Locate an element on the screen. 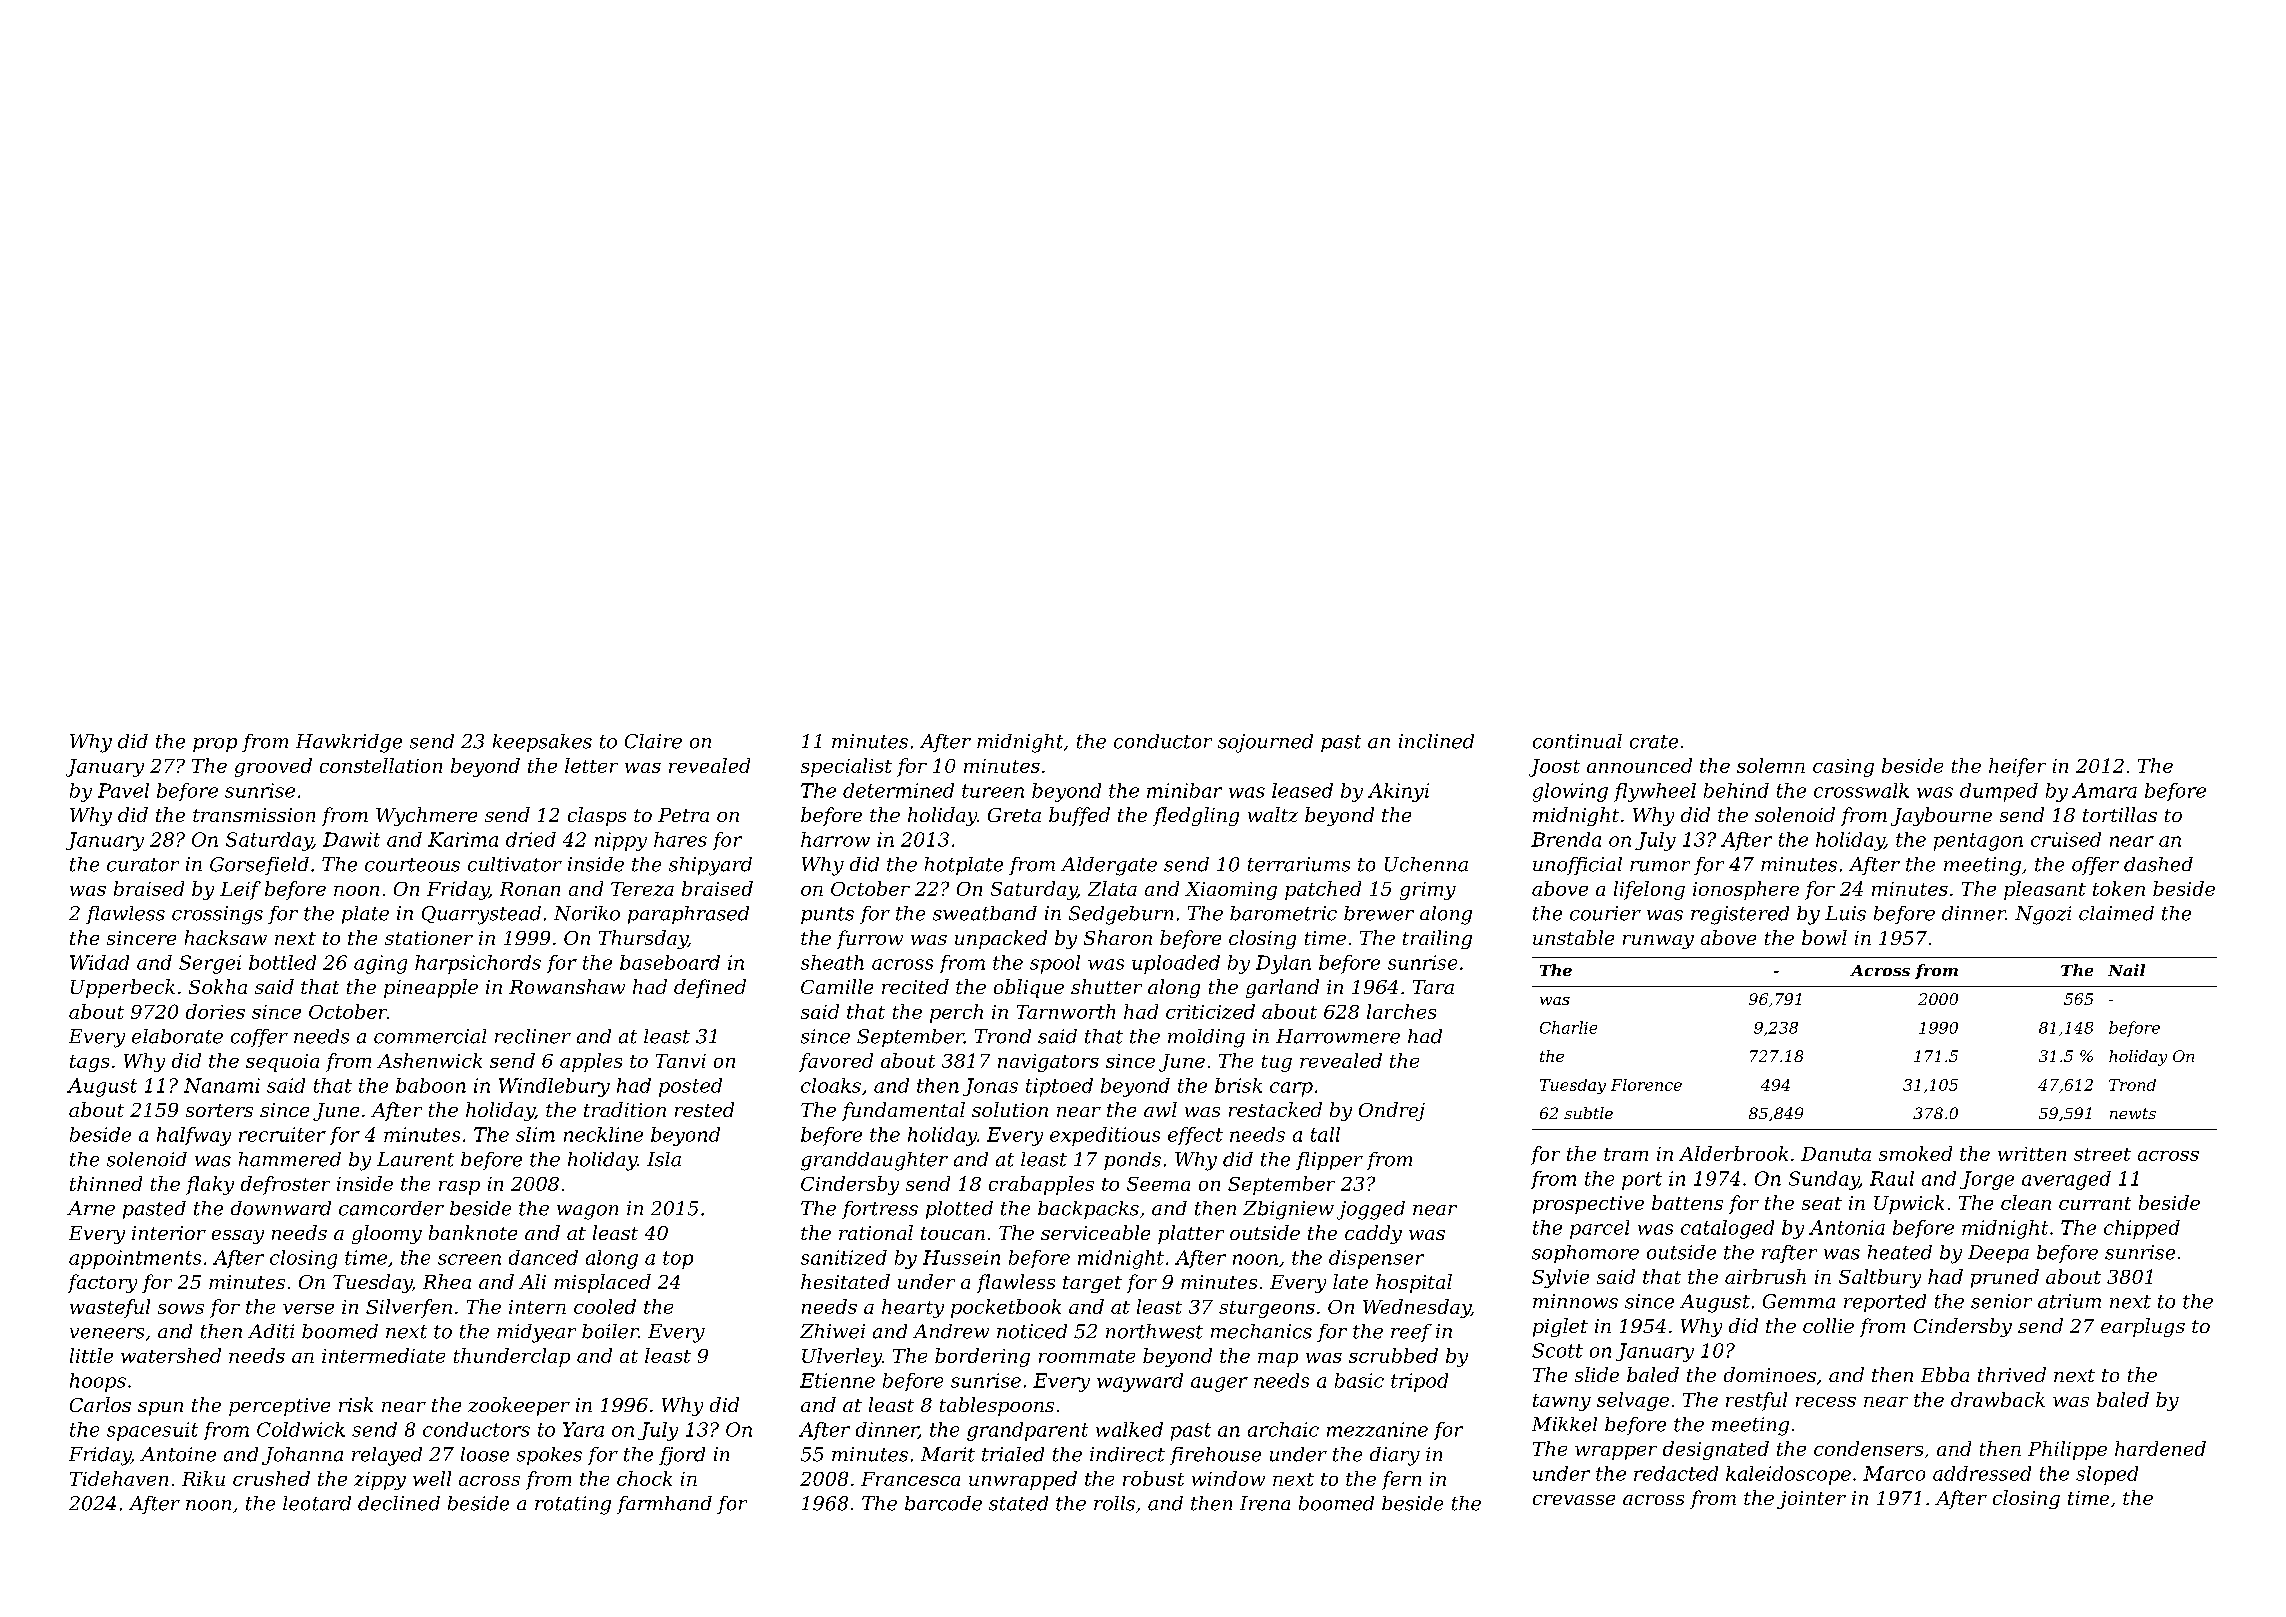  dispenser is located at coordinates (1376, 1259).
